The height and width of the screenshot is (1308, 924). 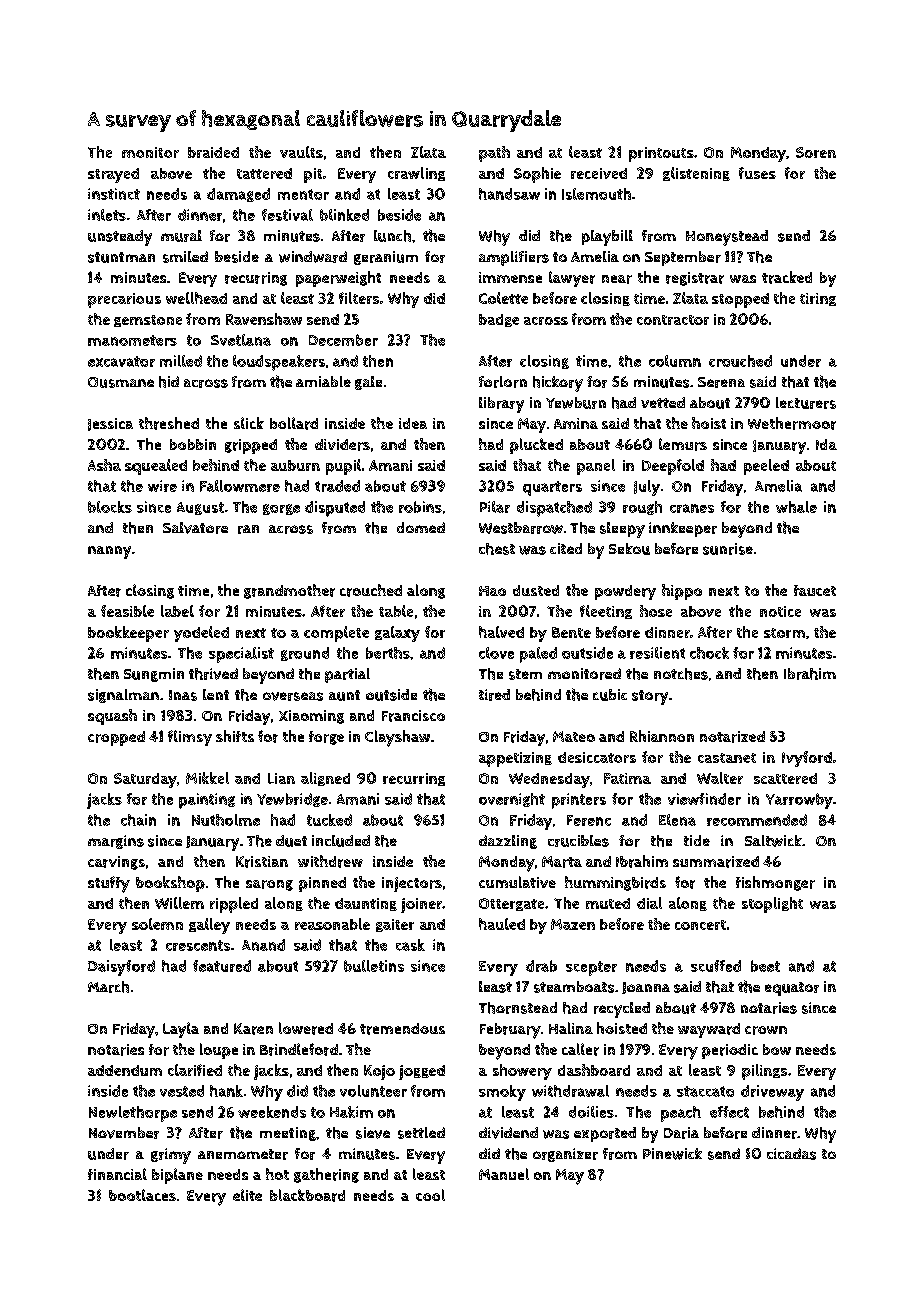 I want to click on handsaw, so click(x=509, y=194).
